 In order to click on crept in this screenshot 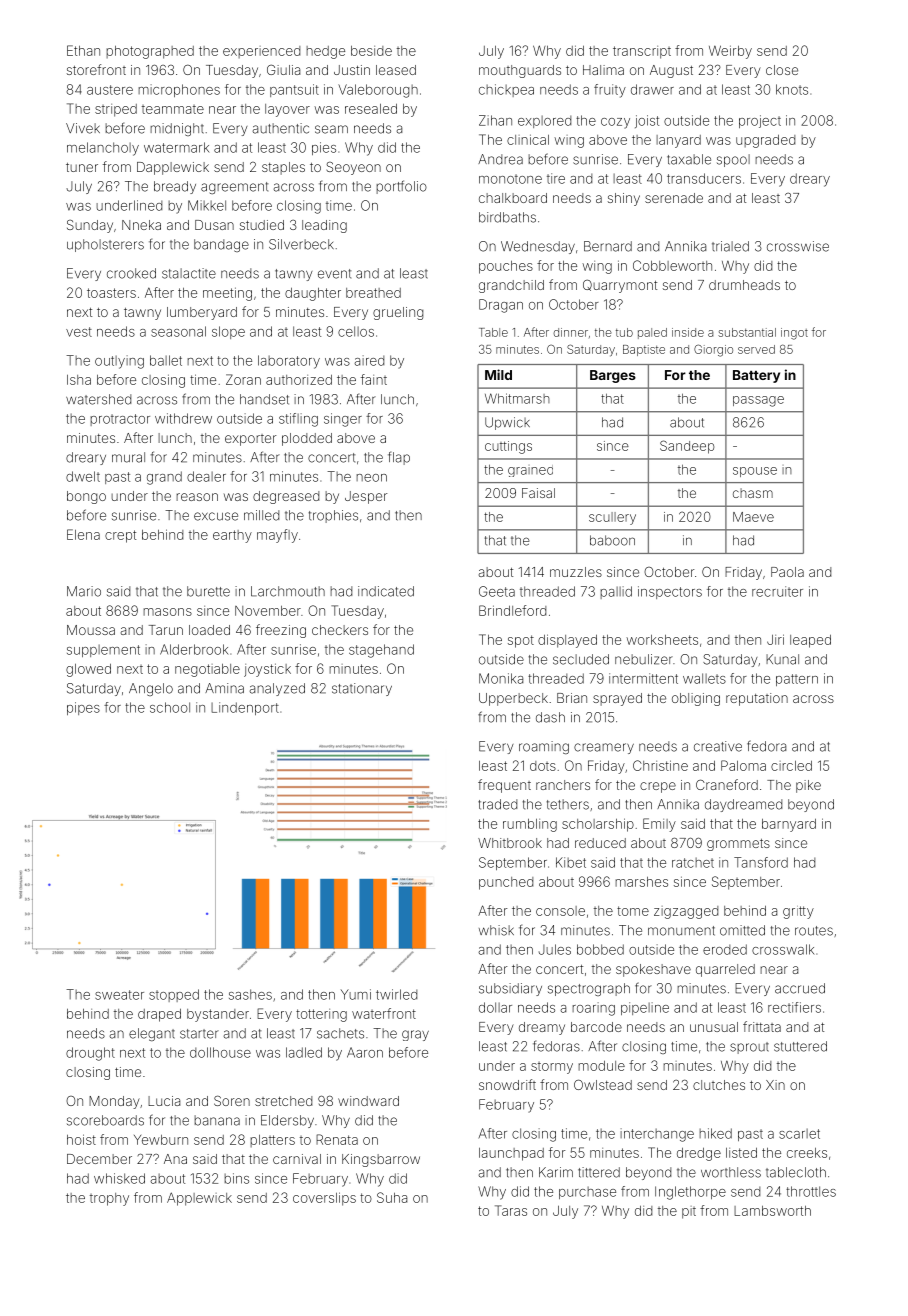, I will do `click(120, 536)`.
